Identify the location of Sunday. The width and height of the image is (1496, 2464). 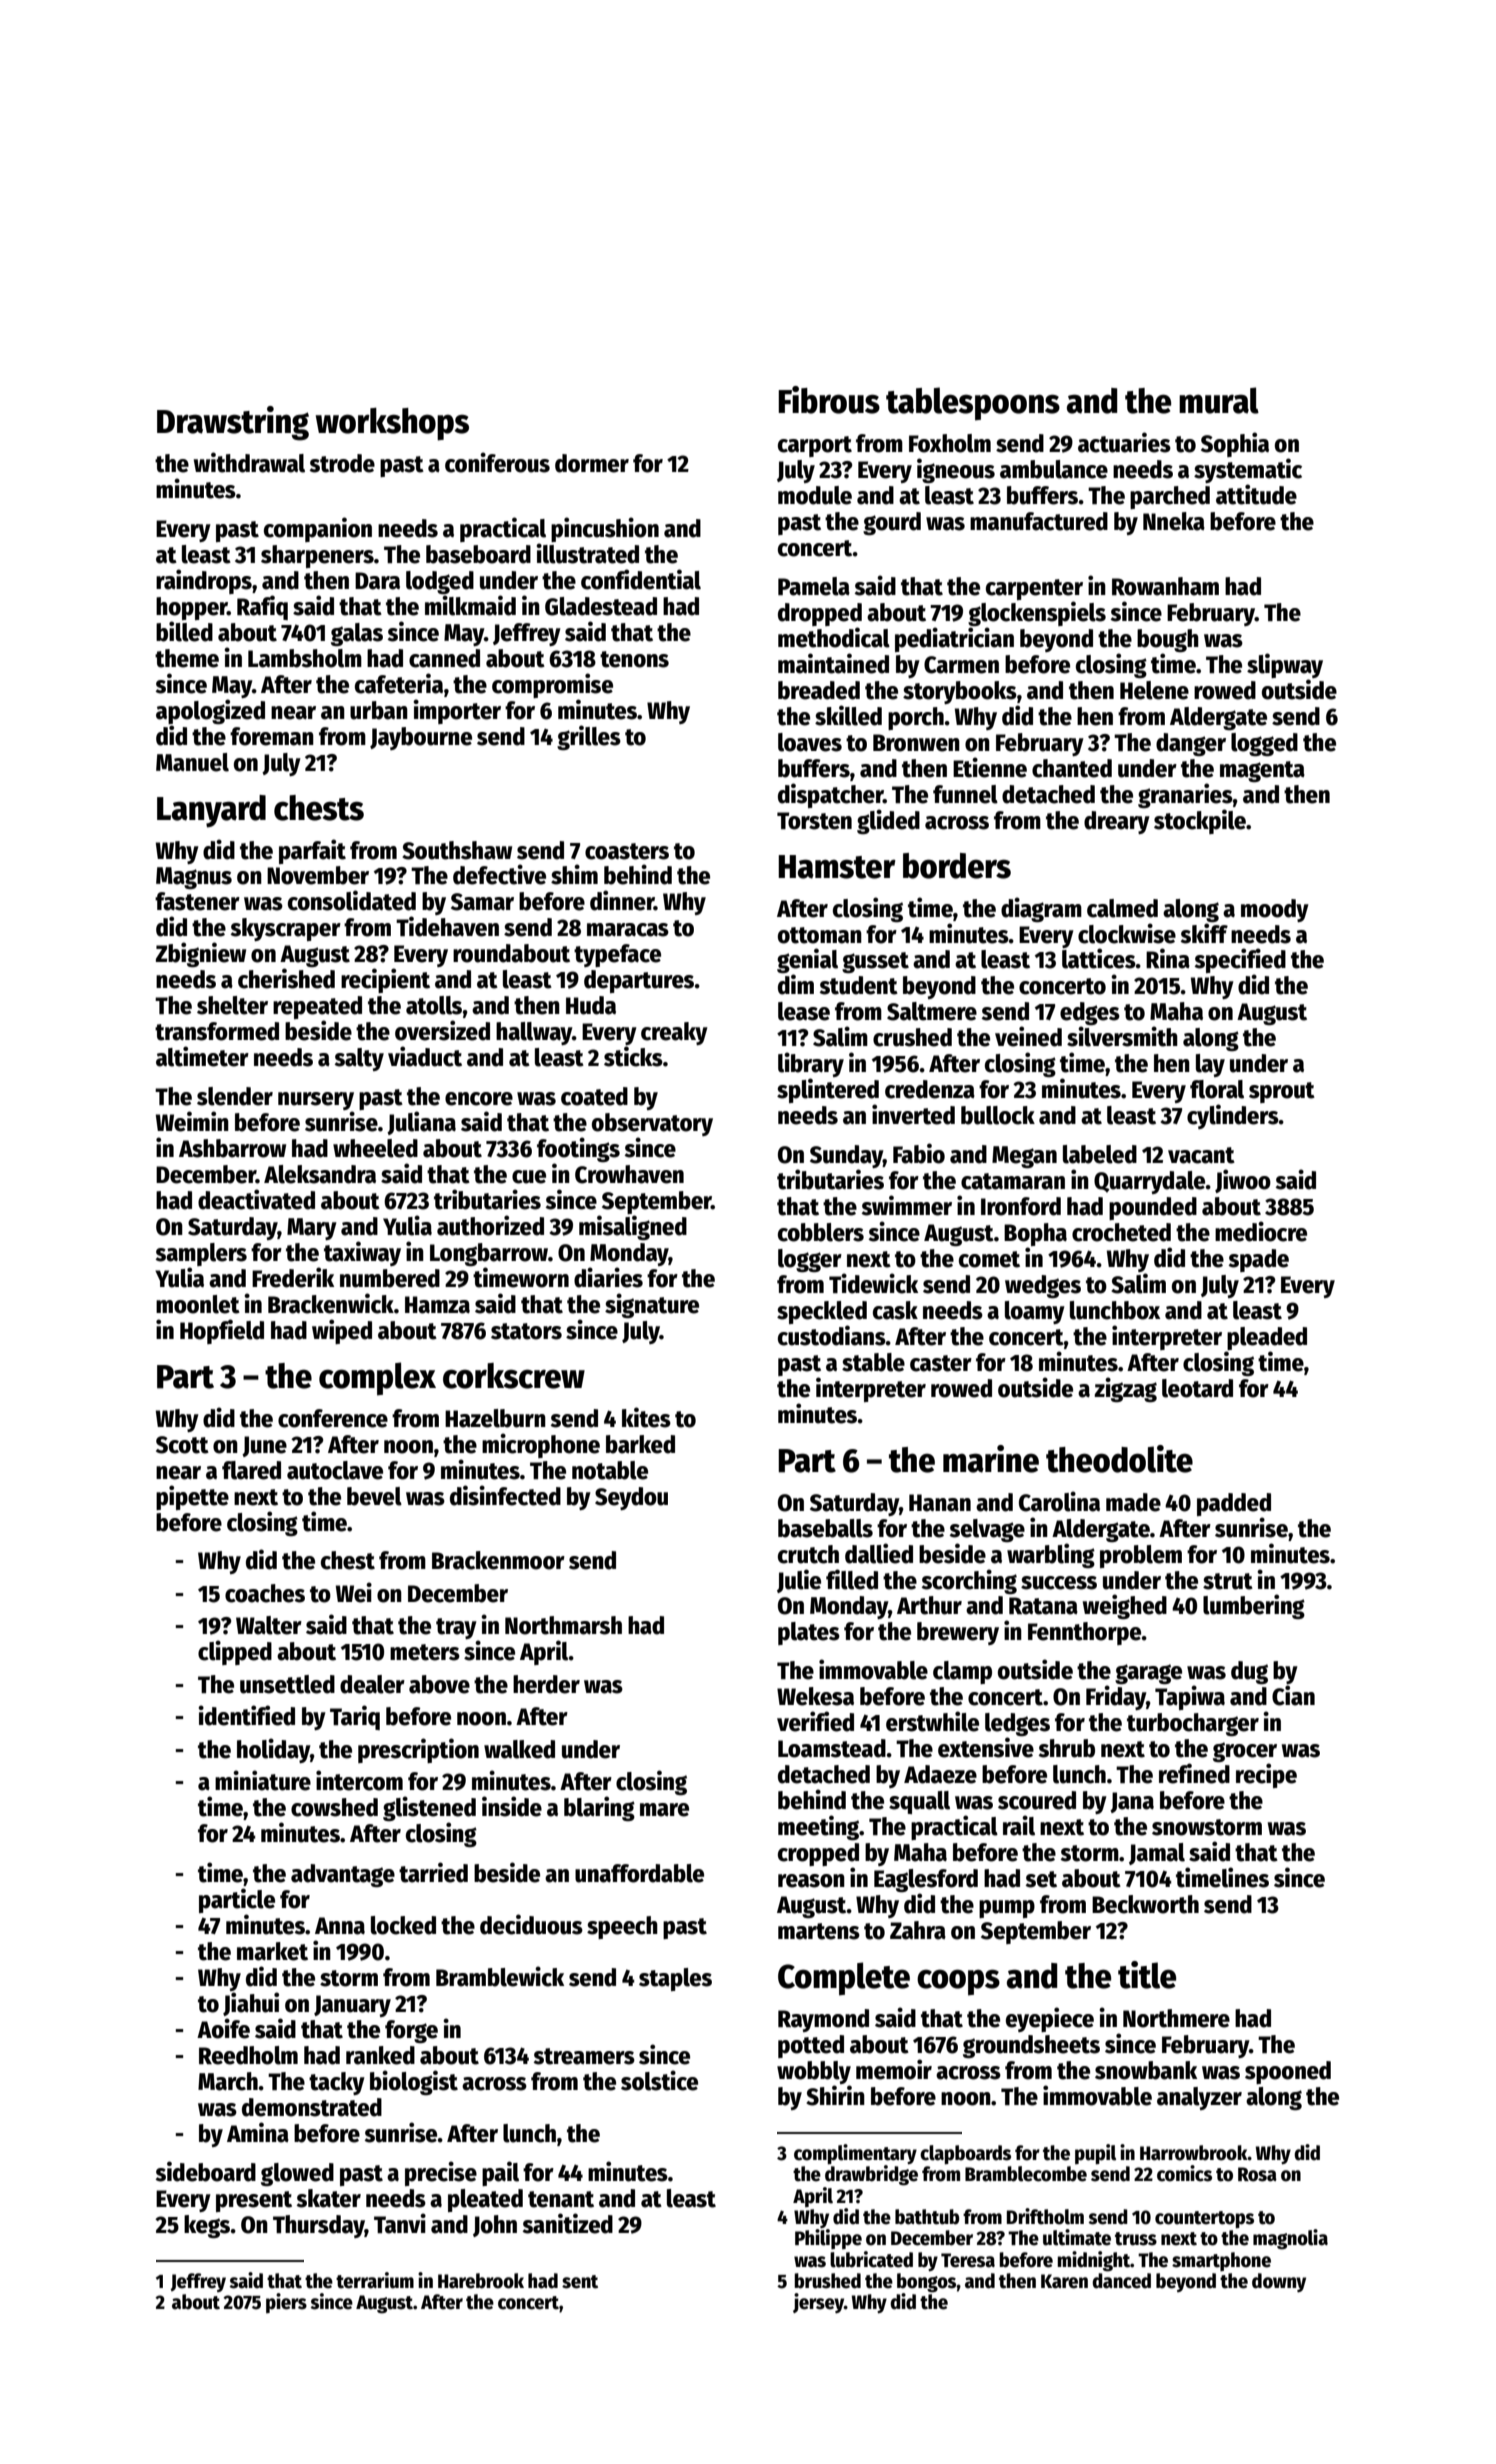
(846, 1156).
